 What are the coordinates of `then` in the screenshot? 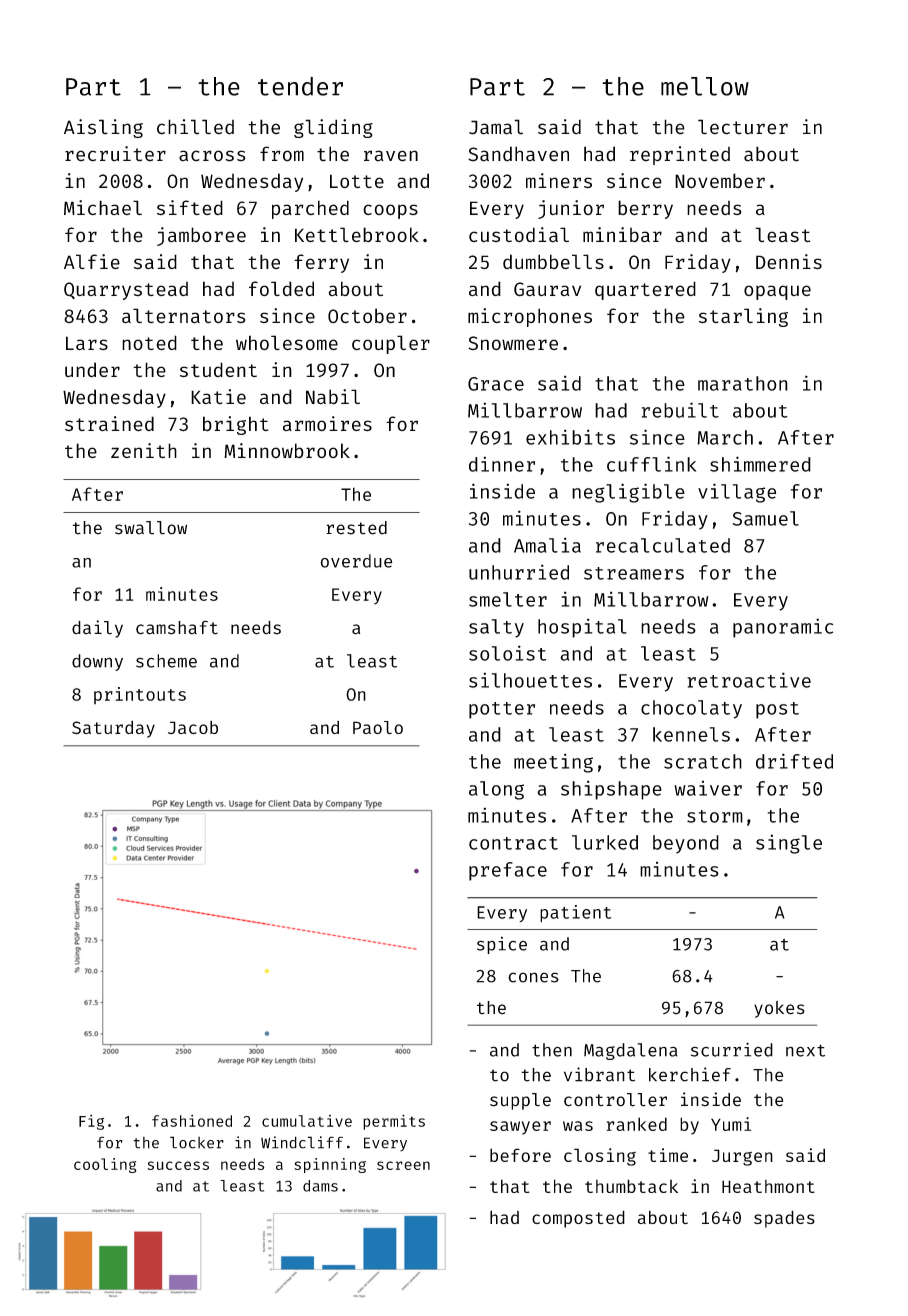 It's located at (552, 1050).
